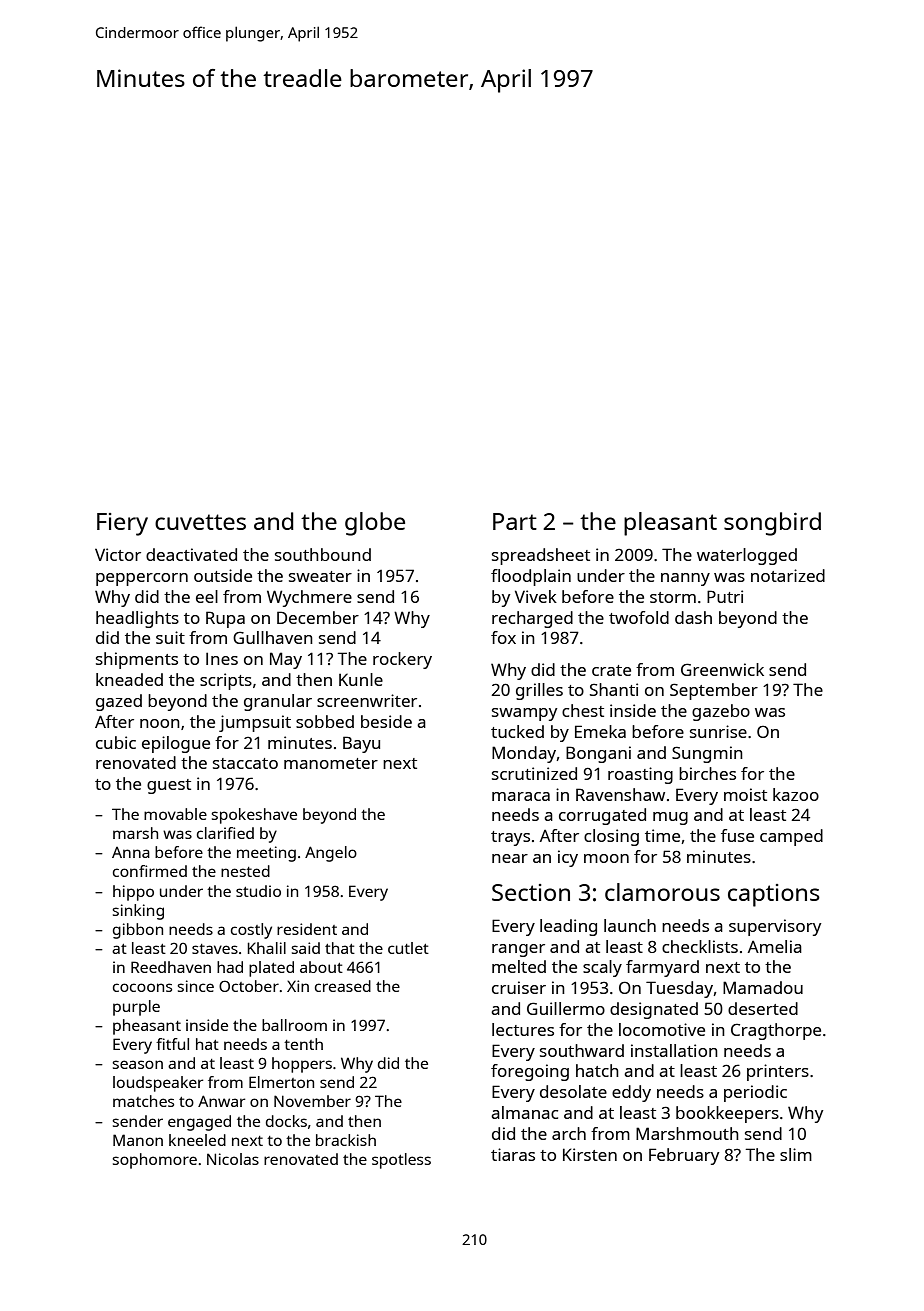  What do you see at coordinates (401, 1161) in the page?
I see `spotless` at bounding box center [401, 1161].
